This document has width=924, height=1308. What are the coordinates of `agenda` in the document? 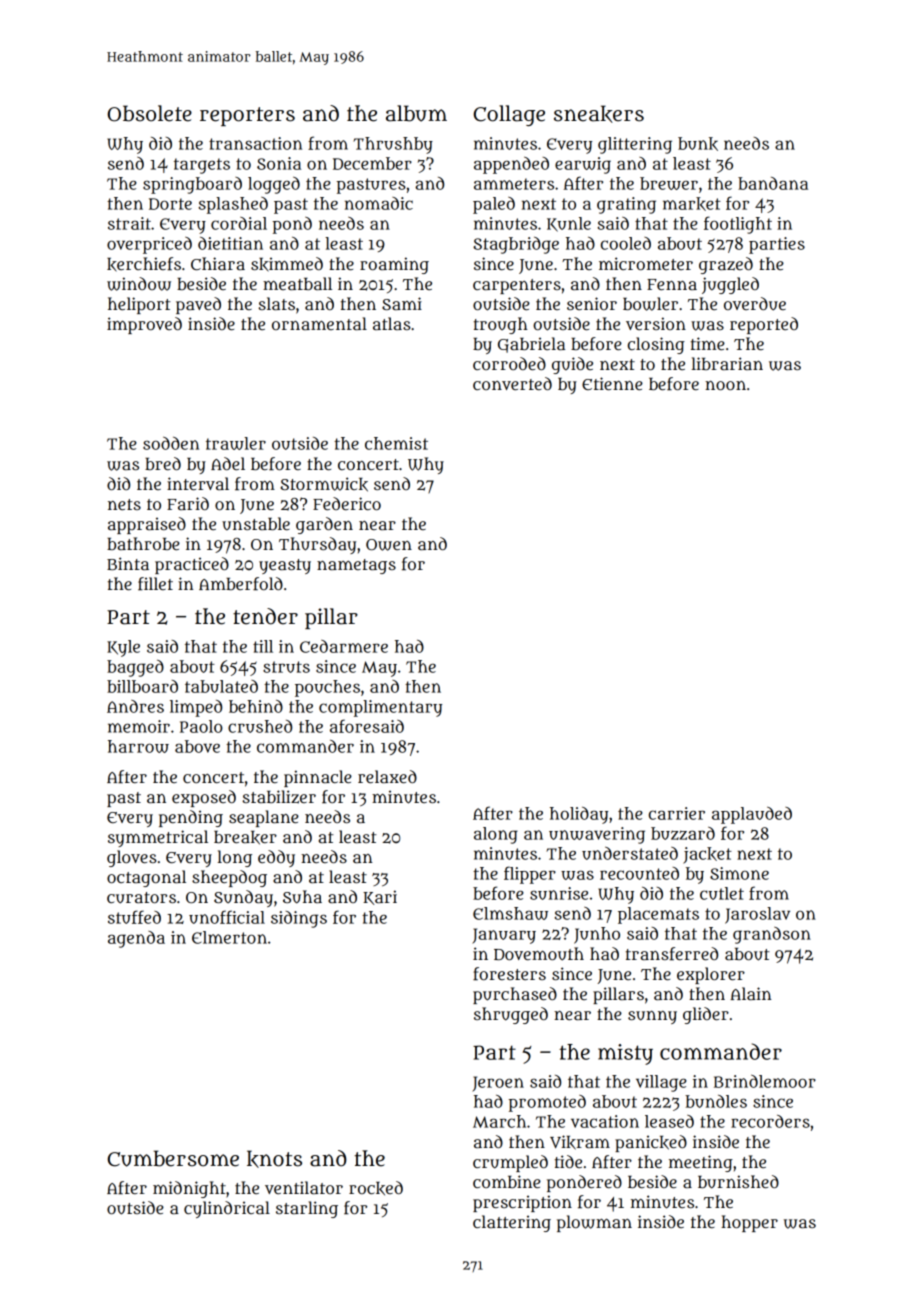 It's located at (136, 939).
